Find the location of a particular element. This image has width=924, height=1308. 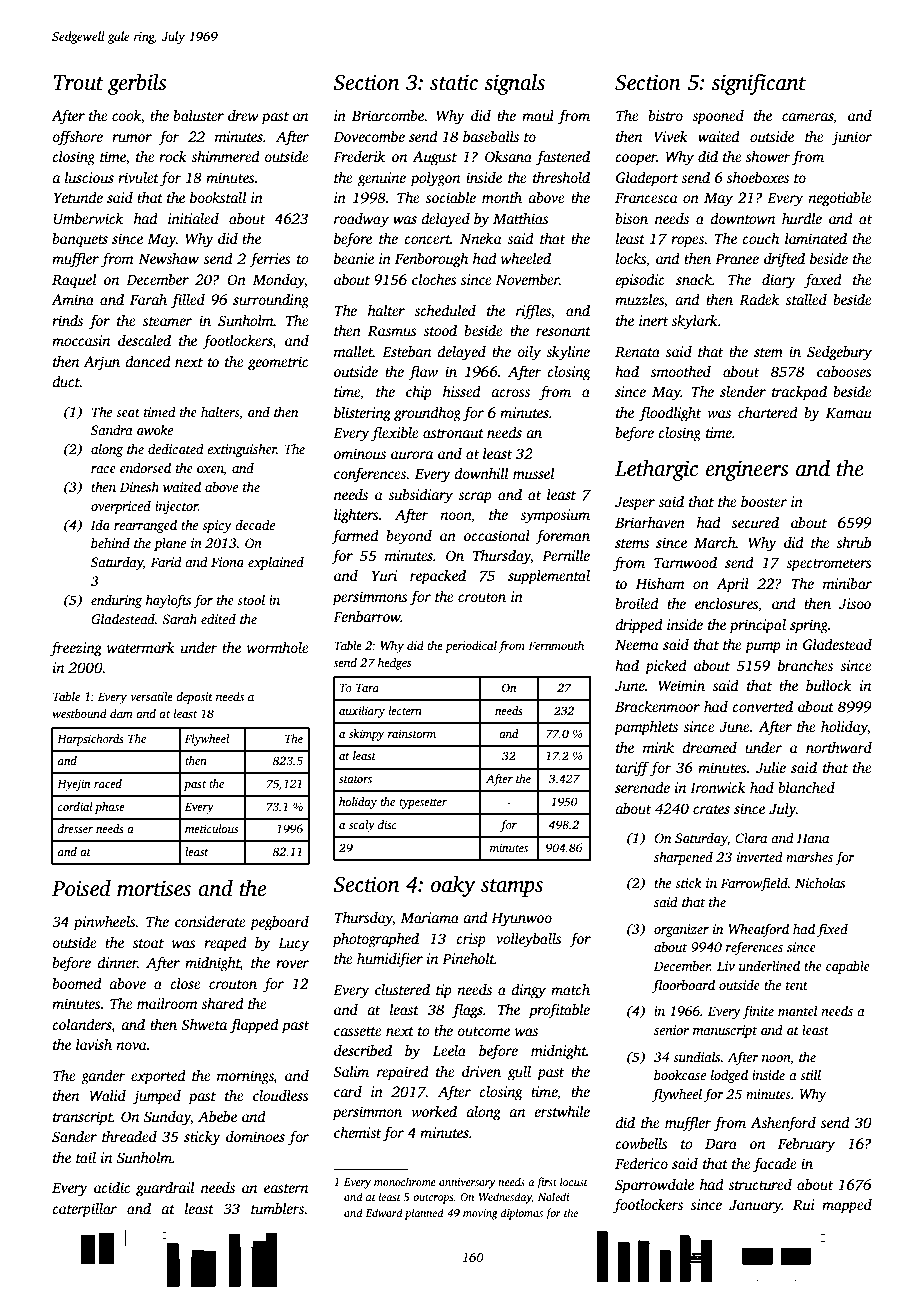

branches is located at coordinates (805, 665).
